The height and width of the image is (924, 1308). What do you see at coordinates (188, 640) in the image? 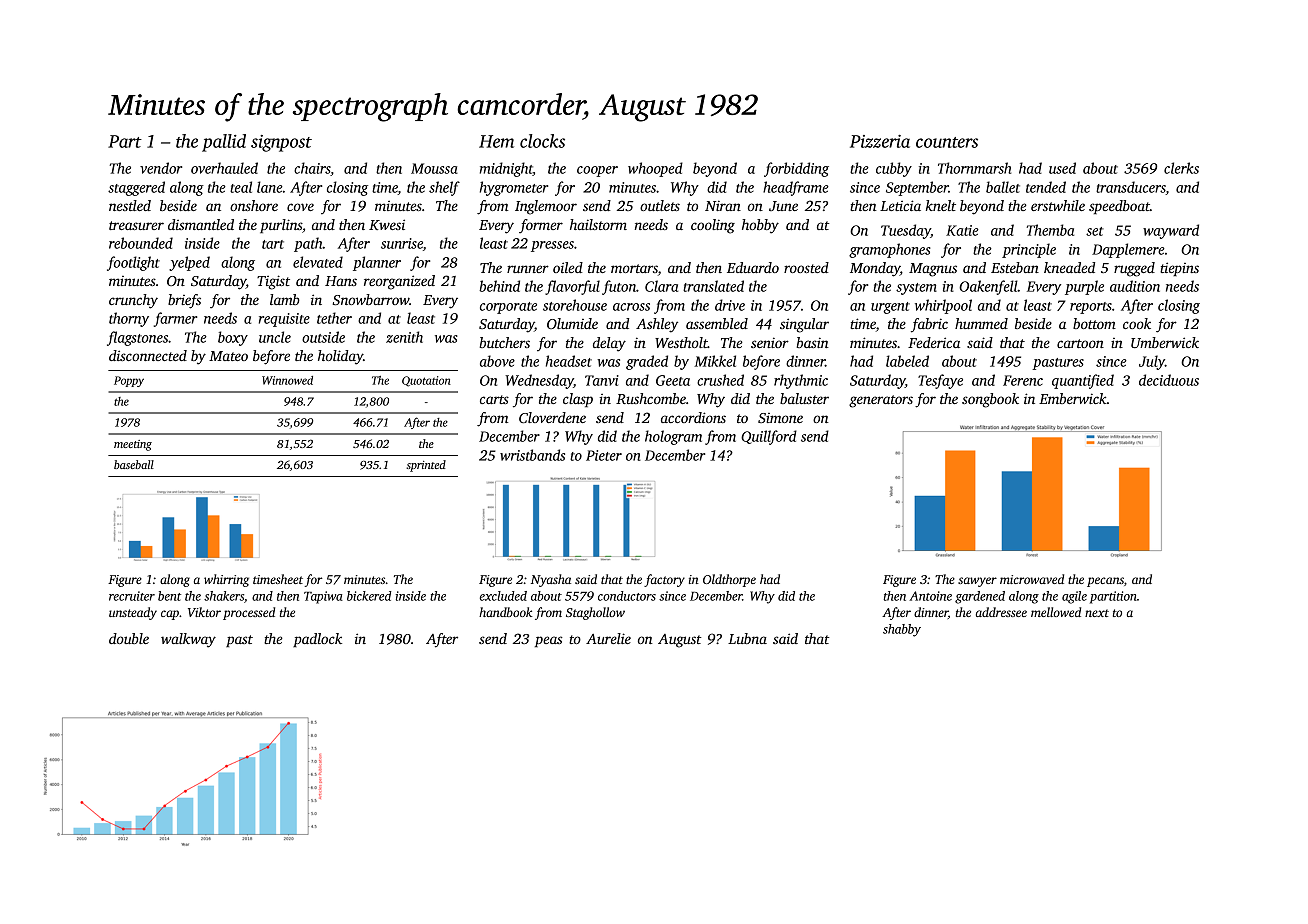
I see `walkway` at bounding box center [188, 640].
